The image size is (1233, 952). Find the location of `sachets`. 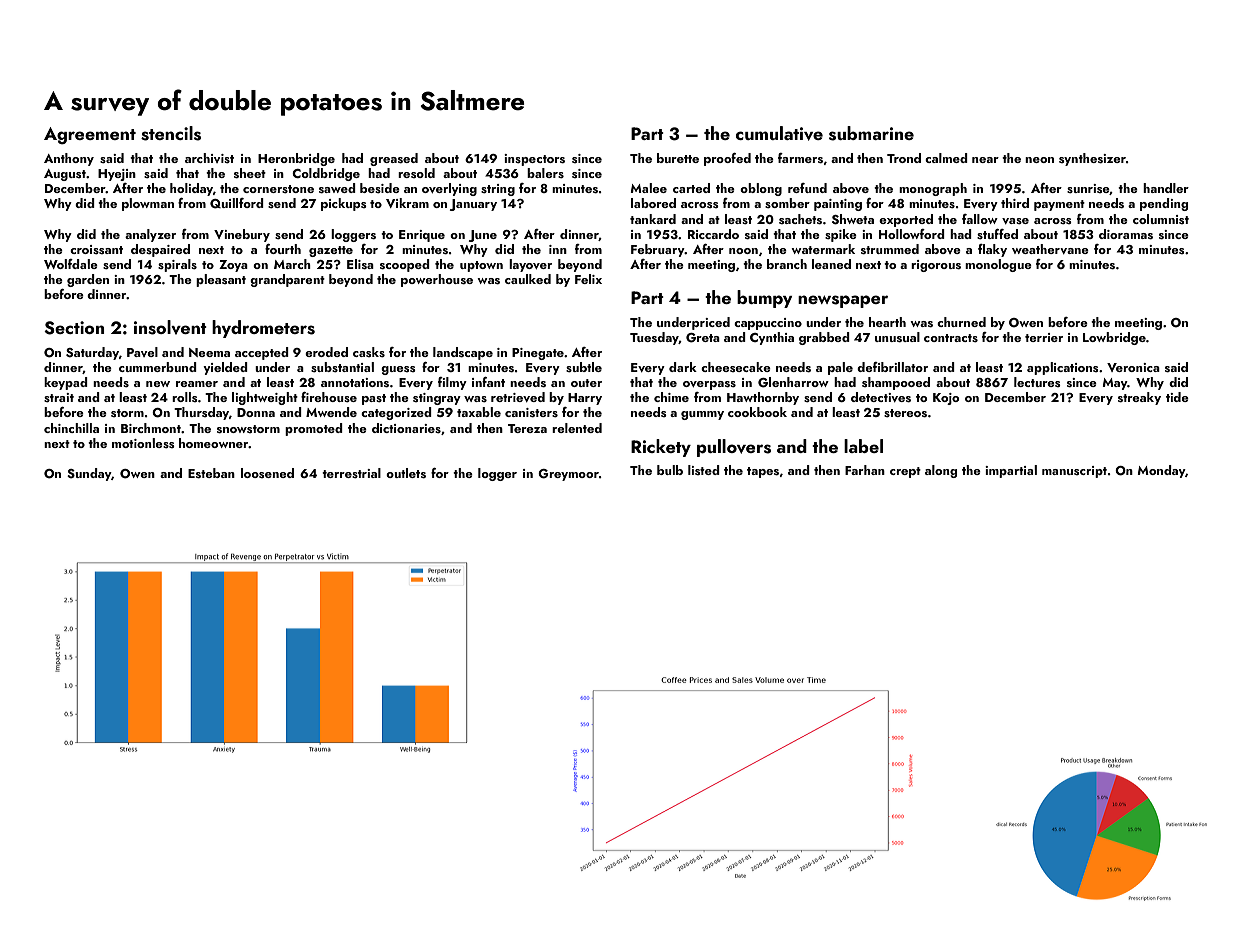

sachets is located at coordinates (800, 219).
